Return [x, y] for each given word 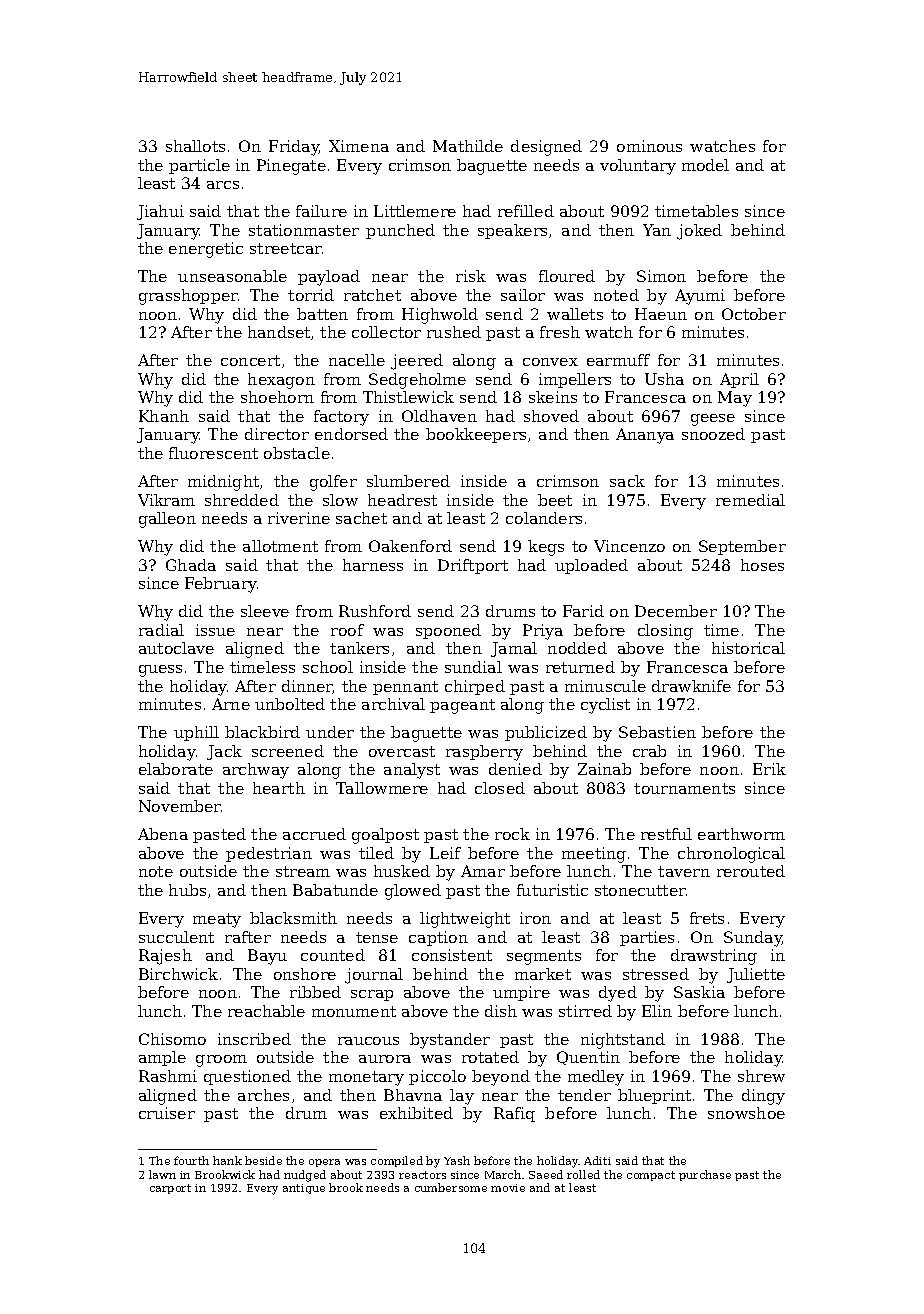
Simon [661, 276]
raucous [368, 1041]
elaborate [176, 769]
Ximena [359, 146]
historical [748, 648]
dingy [763, 1097]
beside [263, 1160]
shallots [195, 146]
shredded [242, 500]
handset [279, 332]
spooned [448, 631]
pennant [405, 688]
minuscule [605, 686]
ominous [649, 146]
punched [400, 231]
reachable [266, 1011]
